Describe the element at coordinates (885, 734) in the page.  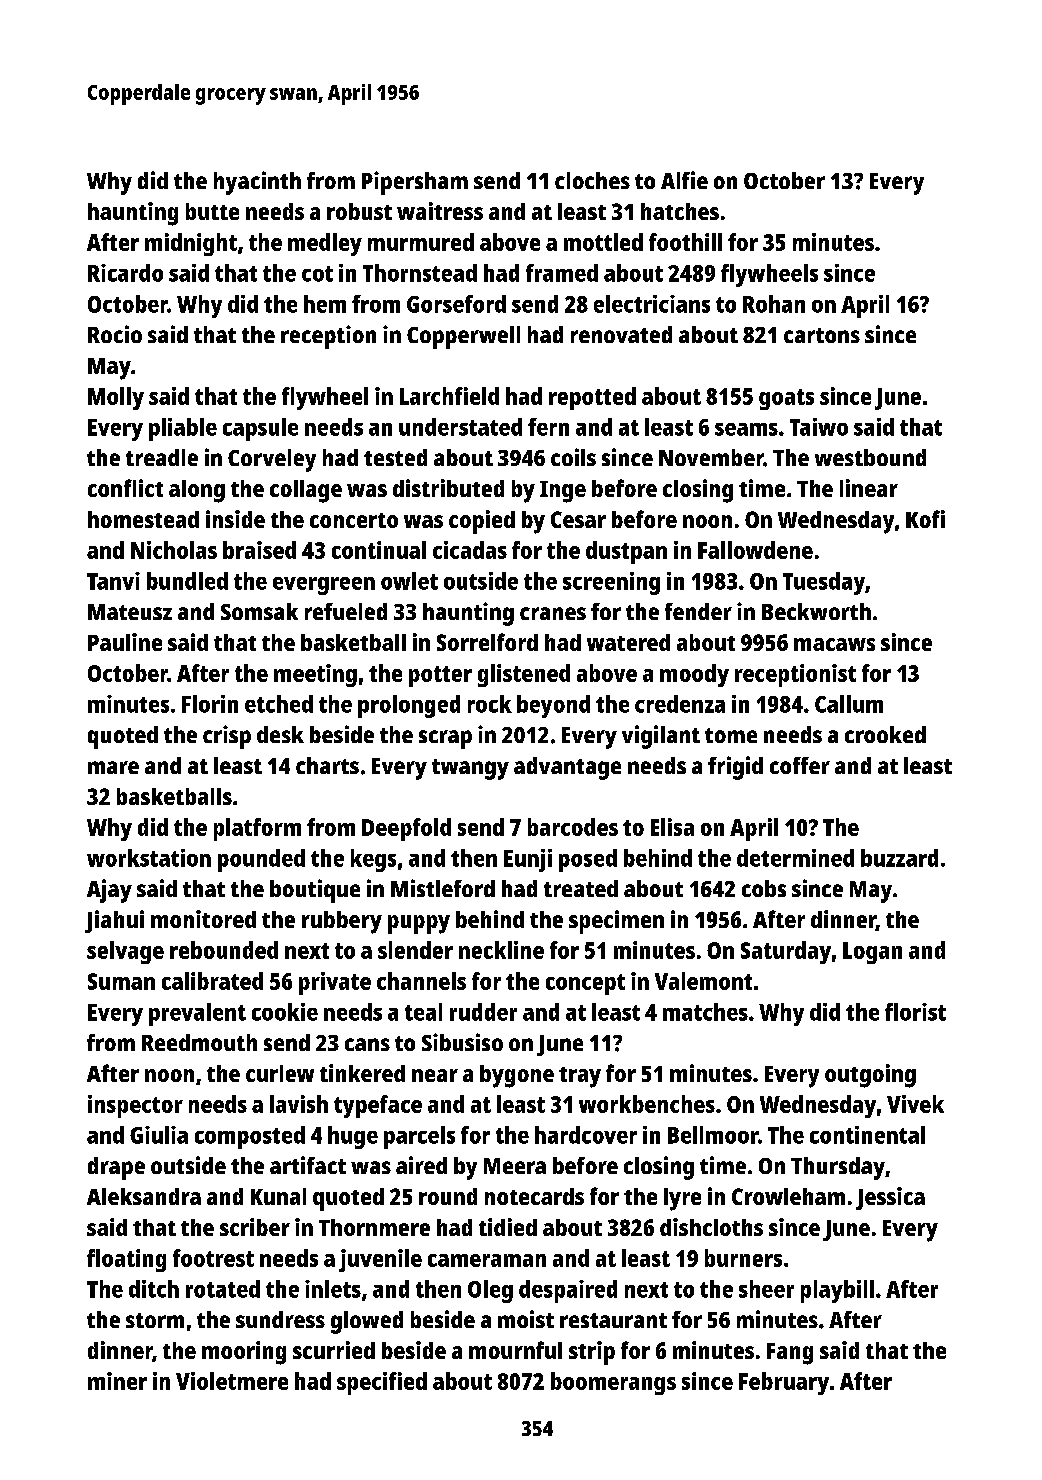
I see `crooked` at that location.
